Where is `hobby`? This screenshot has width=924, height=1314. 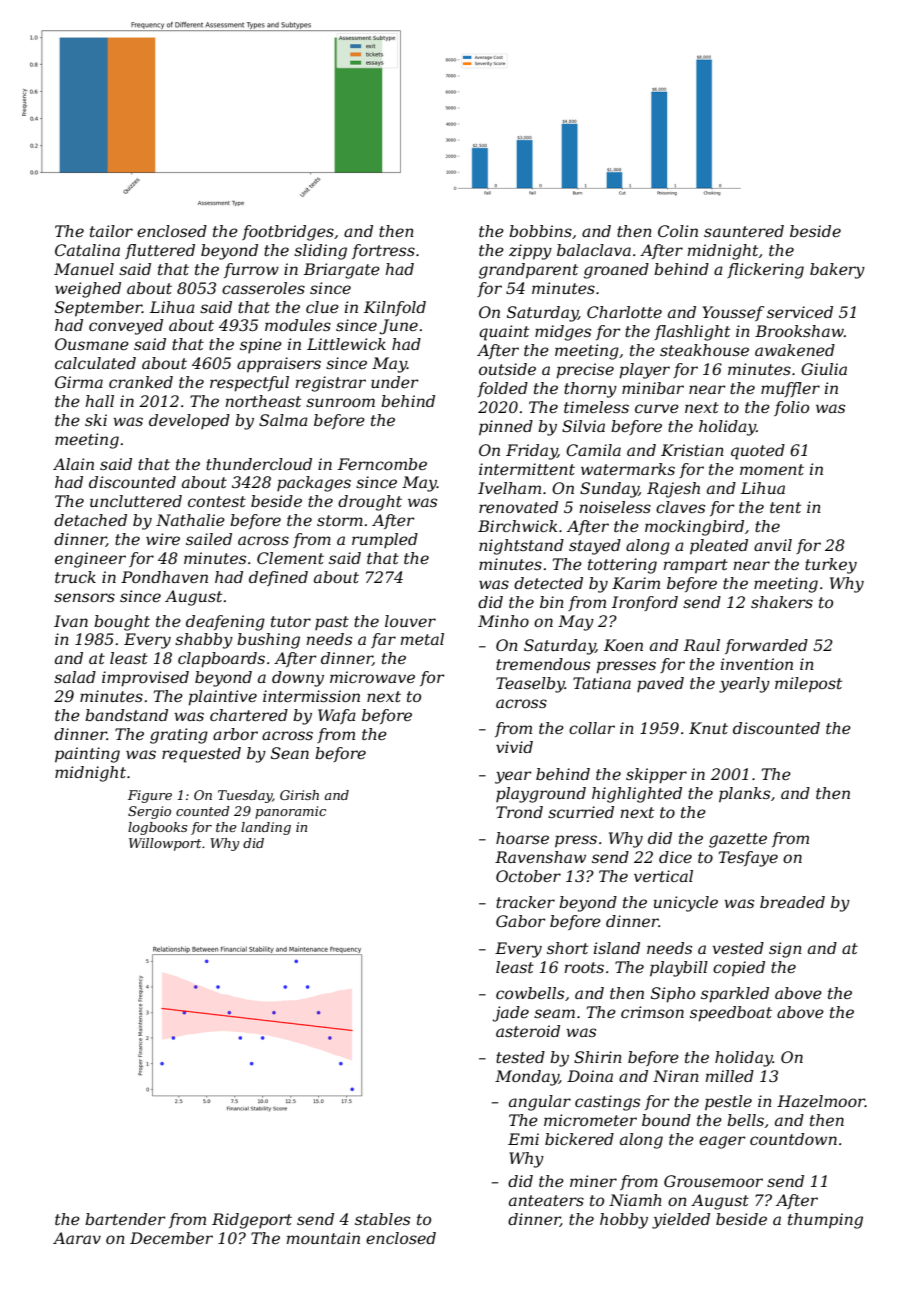
hobby is located at coordinates (624, 1221).
